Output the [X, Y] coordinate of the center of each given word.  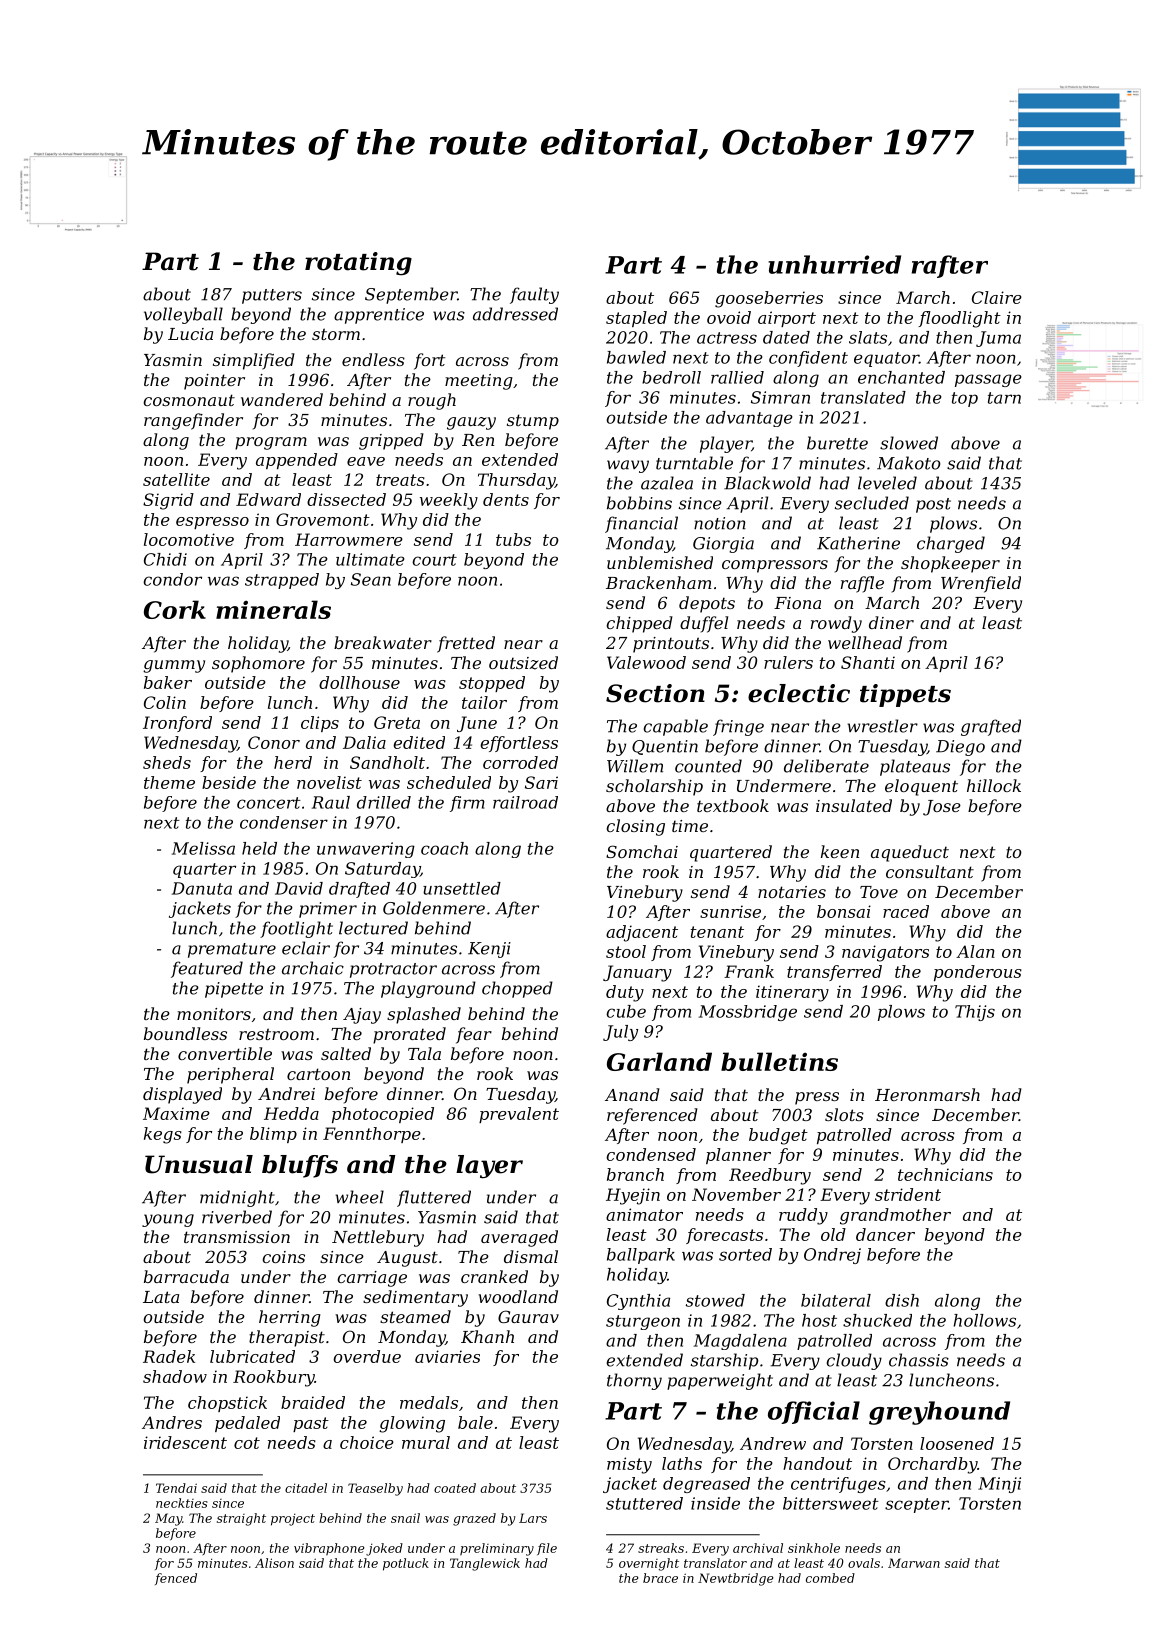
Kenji [489, 950]
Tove [879, 892]
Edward [268, 499]
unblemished [660, 562]
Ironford [177, 724]
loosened [957, 1443]
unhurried [835, 264]
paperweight [720, 1381]
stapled [636, 319]
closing [635, 827]
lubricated [252, 1356]
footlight [296, 929]
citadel [306, 1488]
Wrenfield [981, 584]
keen [840, 851]
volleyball [183, 315]
